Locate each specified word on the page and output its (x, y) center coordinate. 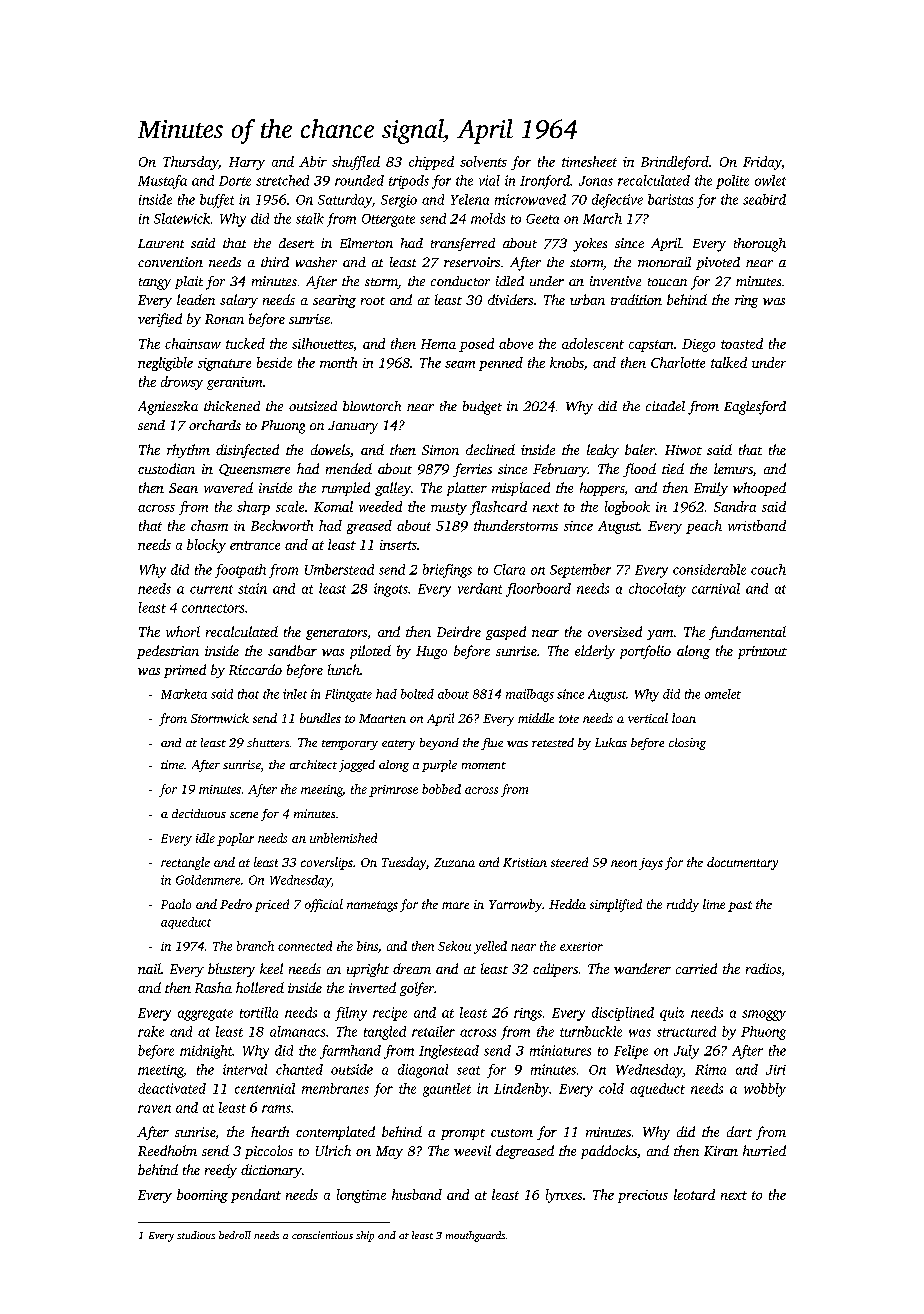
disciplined (623, 1014)
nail (149, 968)
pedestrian (168, 652)
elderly (595, 652)
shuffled (356, 163)
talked (729, 362)
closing (687, 744)
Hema (438, 344)
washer (316, 262)
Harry (247, 163)
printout (762, 652)
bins (367, 946)
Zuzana (454, 862)
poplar (235, 839)
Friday (762, 163)
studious (196, 1235)
